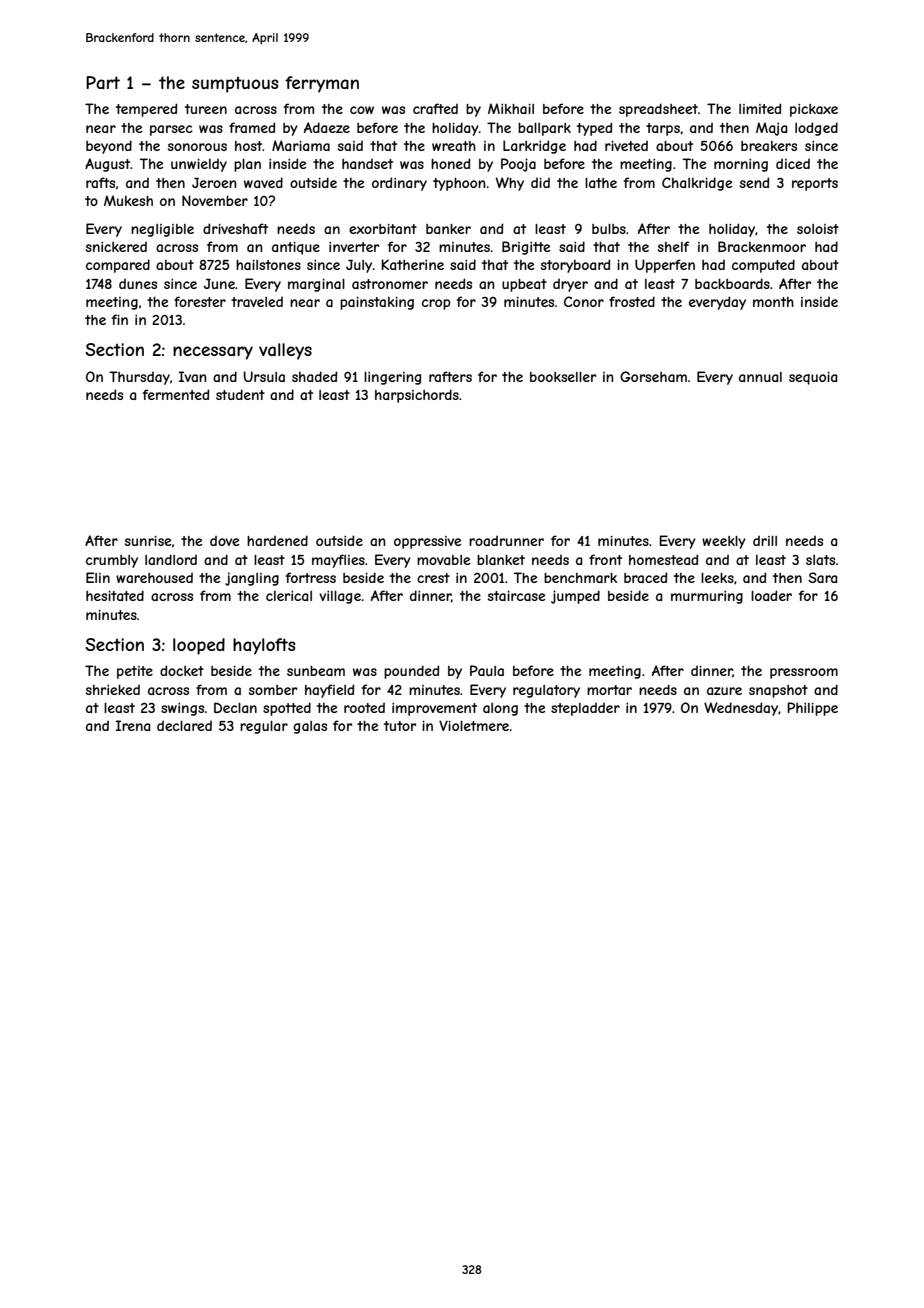  I want to click on Violetmere, so click(474, 725).
